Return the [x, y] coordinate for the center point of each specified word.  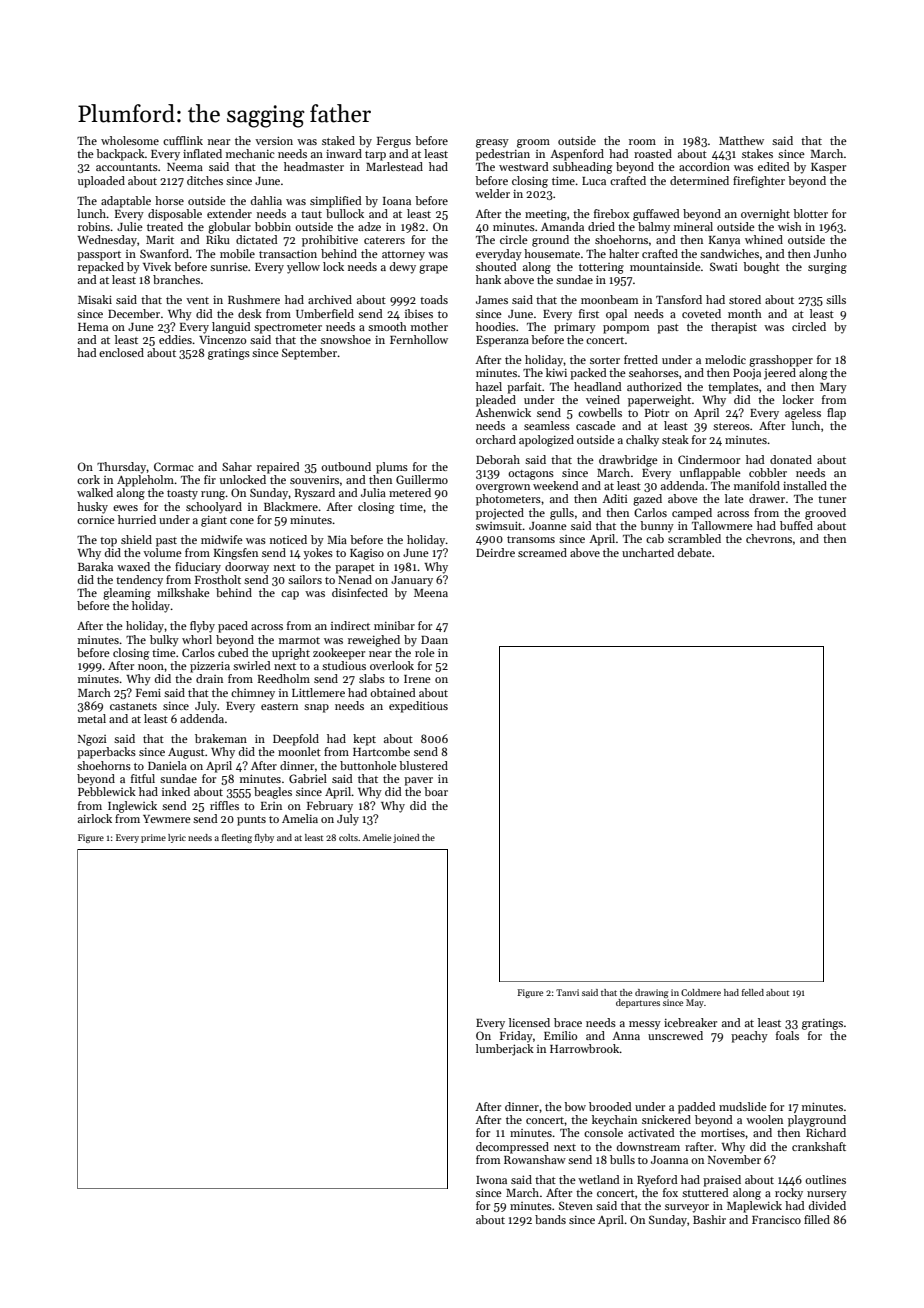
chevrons [769, 538]
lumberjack [505, 1050]
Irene [417, 679]
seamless [547, 425]
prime [153, 838]
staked [338, 140]
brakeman [221, 738]
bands [550, 1219]
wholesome [130, 140]
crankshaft [819, 1146]
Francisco [776, 1220]
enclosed [121, 352]
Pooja [747, 374]
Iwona [491, 1180]
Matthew [741, 140]
